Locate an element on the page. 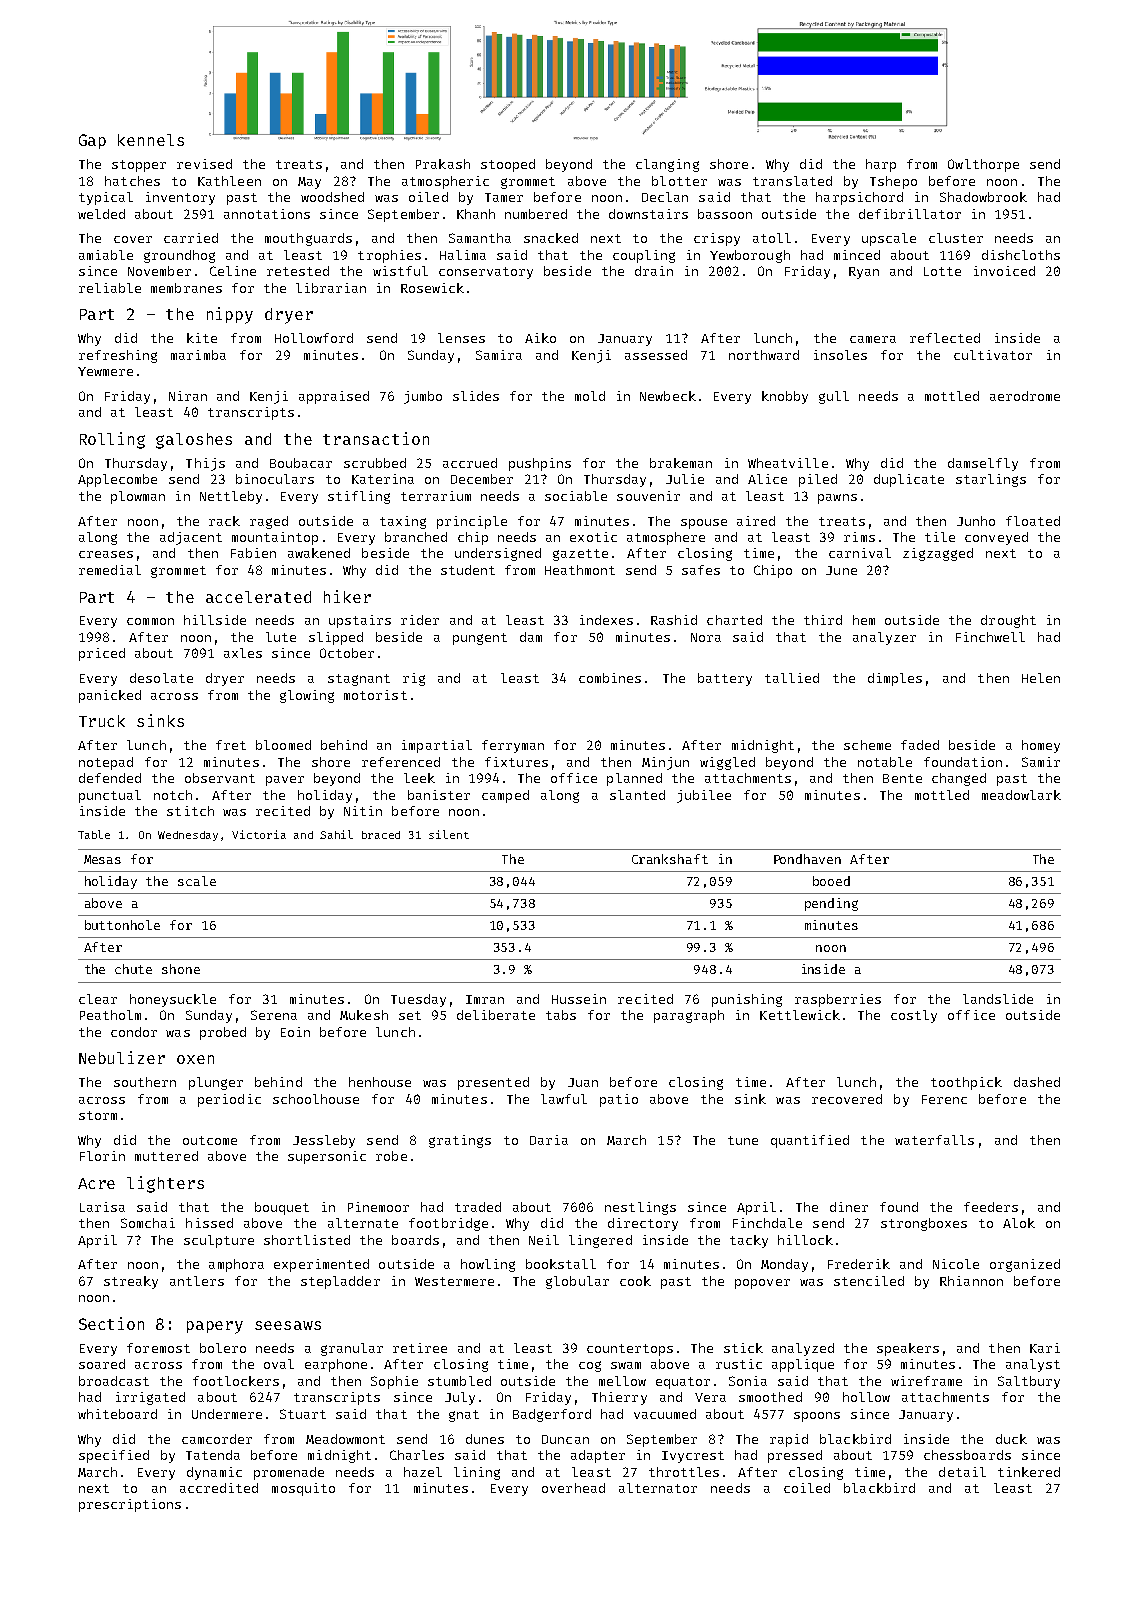 The width and height of the page is (1139, 1611). dishcloths is located at coordinates (1021, 255).
